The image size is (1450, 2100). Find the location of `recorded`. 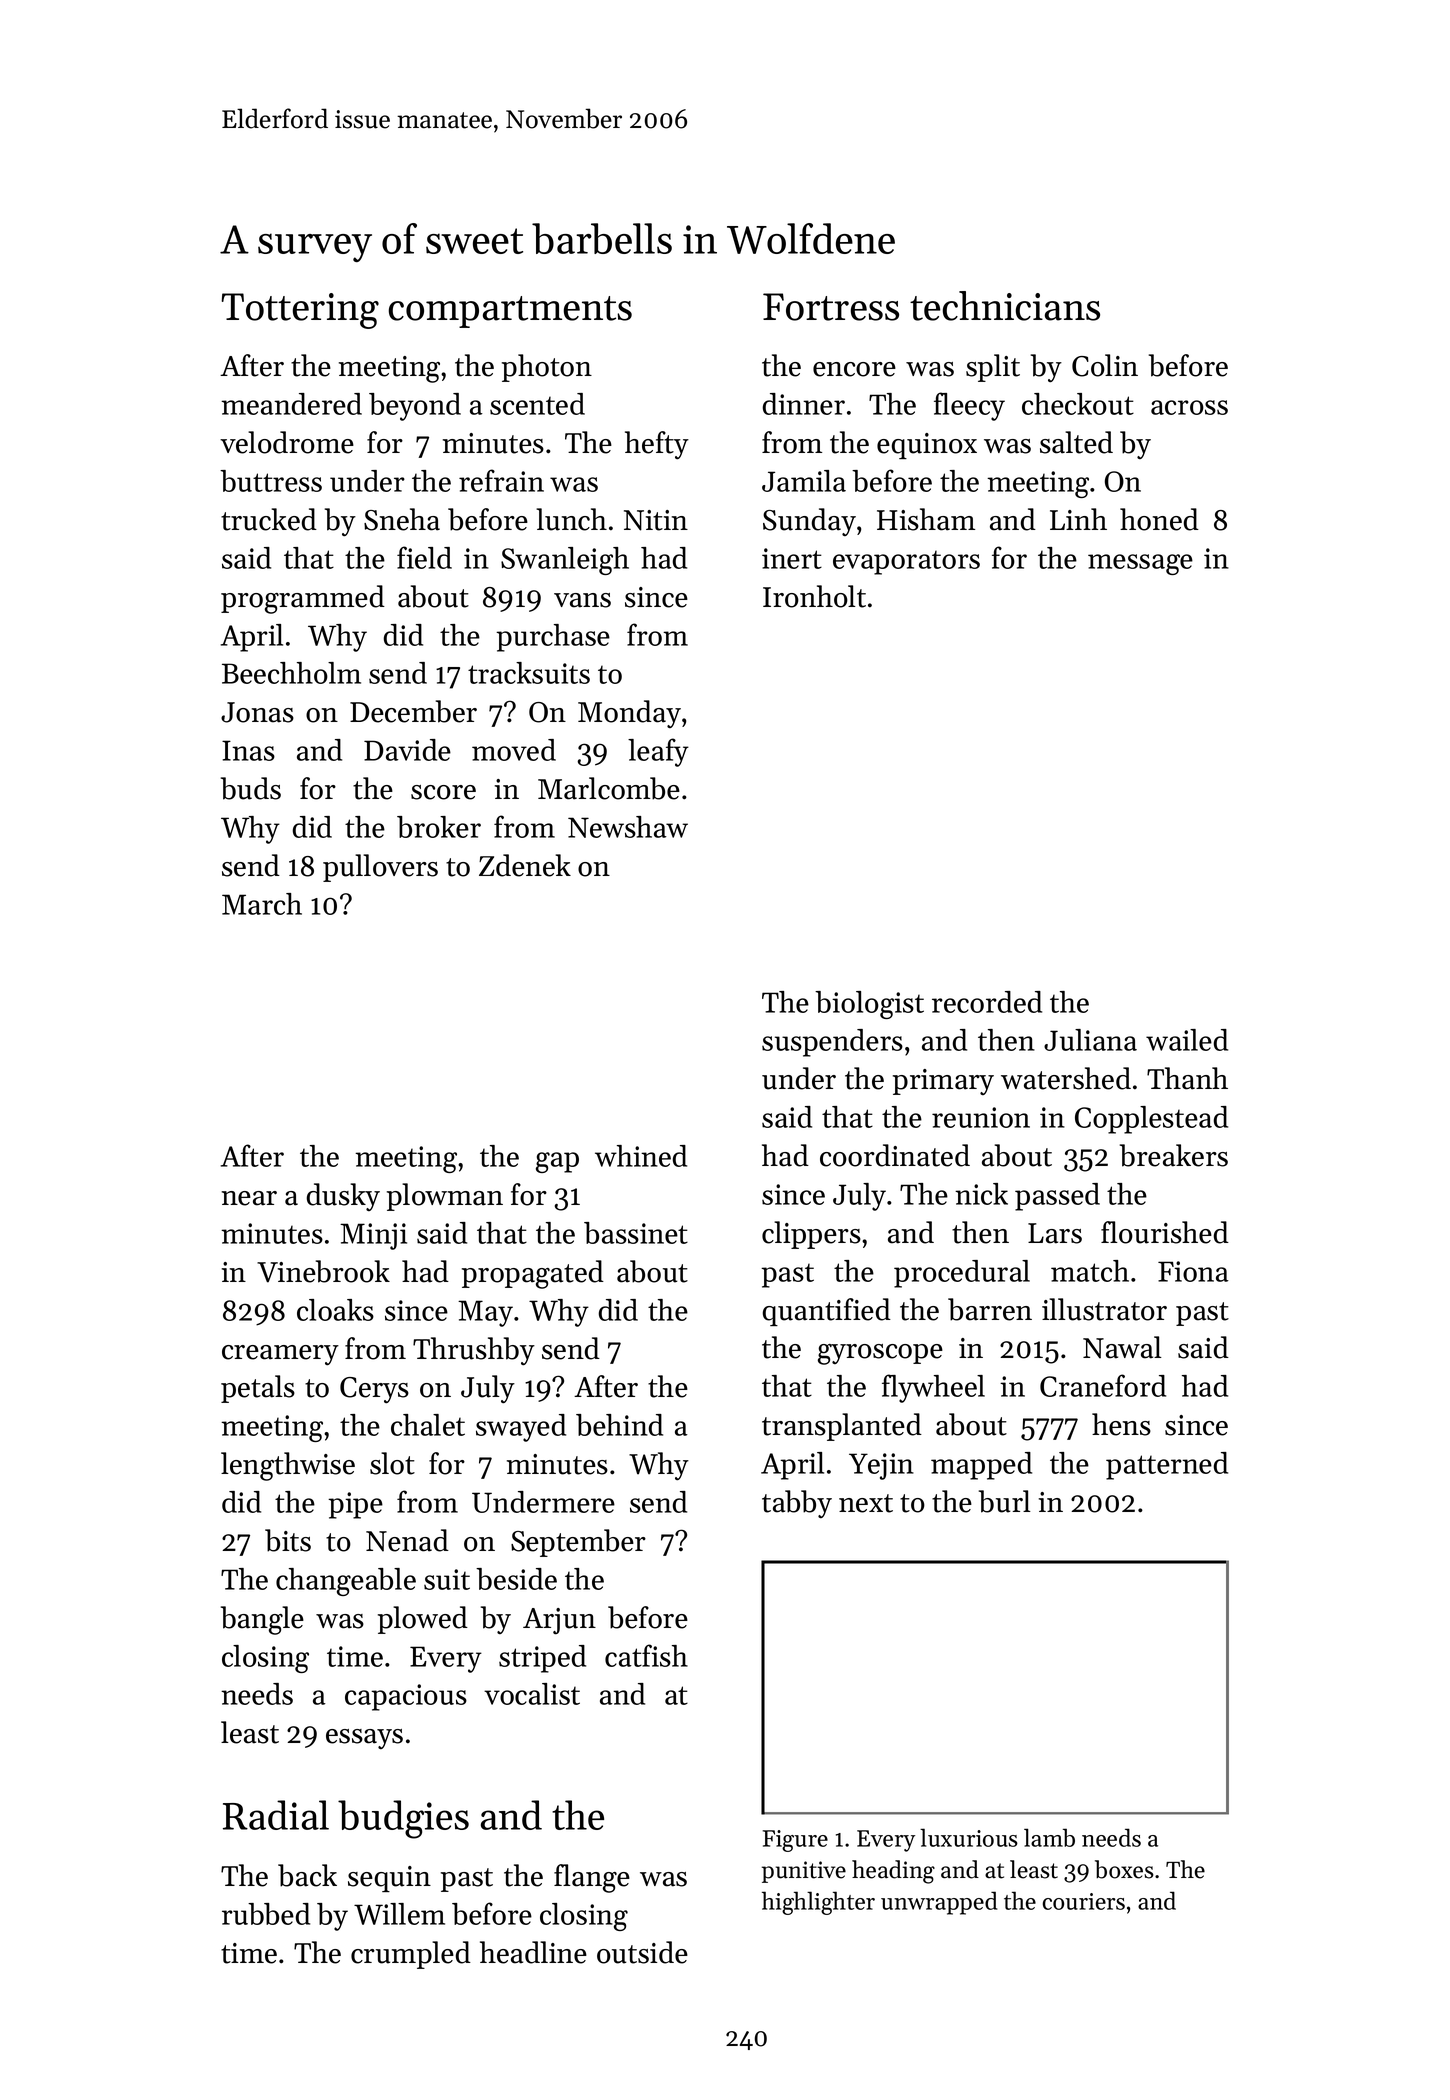

recorded is located at coordinates (987, 1002).
